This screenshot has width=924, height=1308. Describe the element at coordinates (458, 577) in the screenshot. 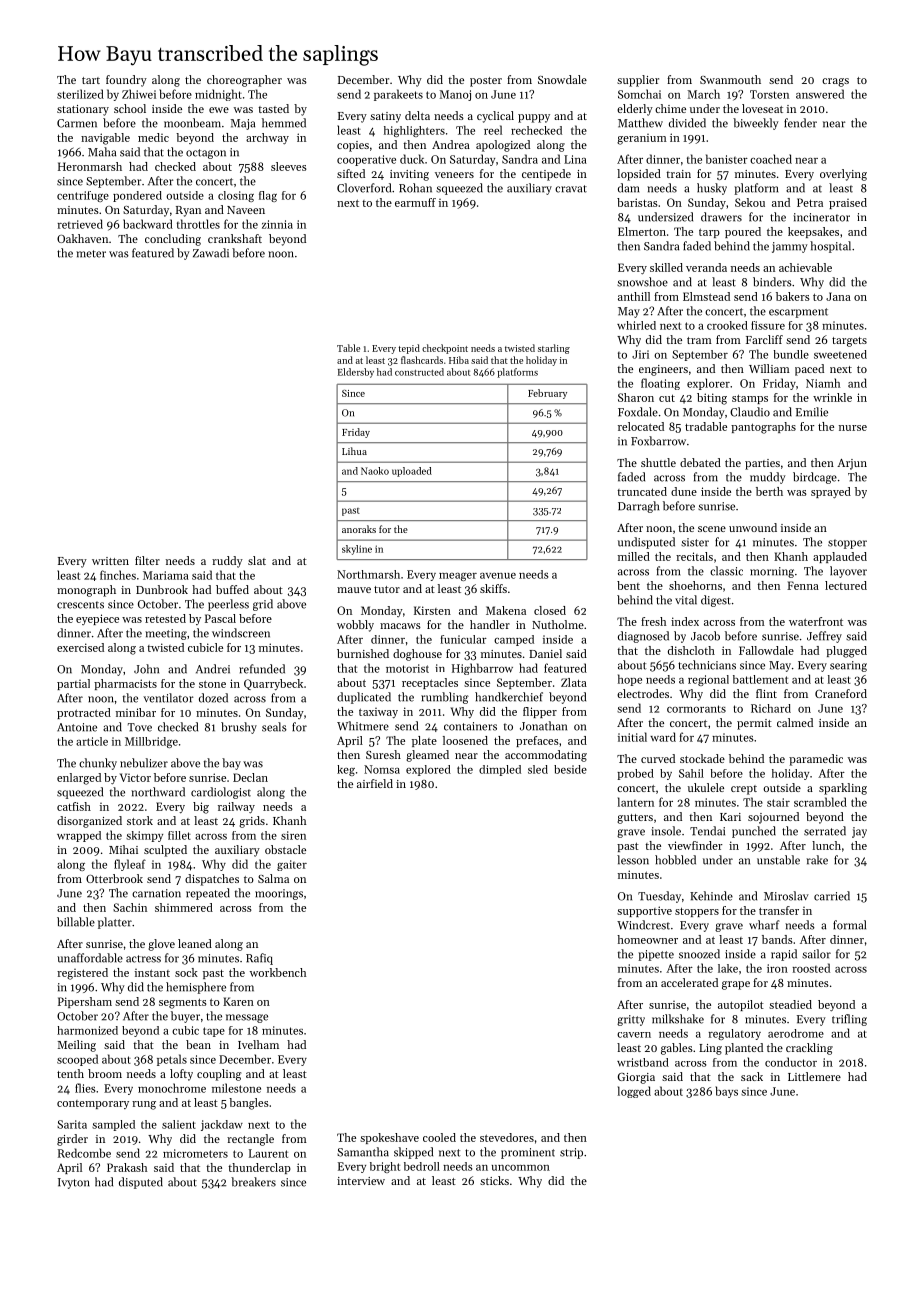

I see `meager` at that location.
